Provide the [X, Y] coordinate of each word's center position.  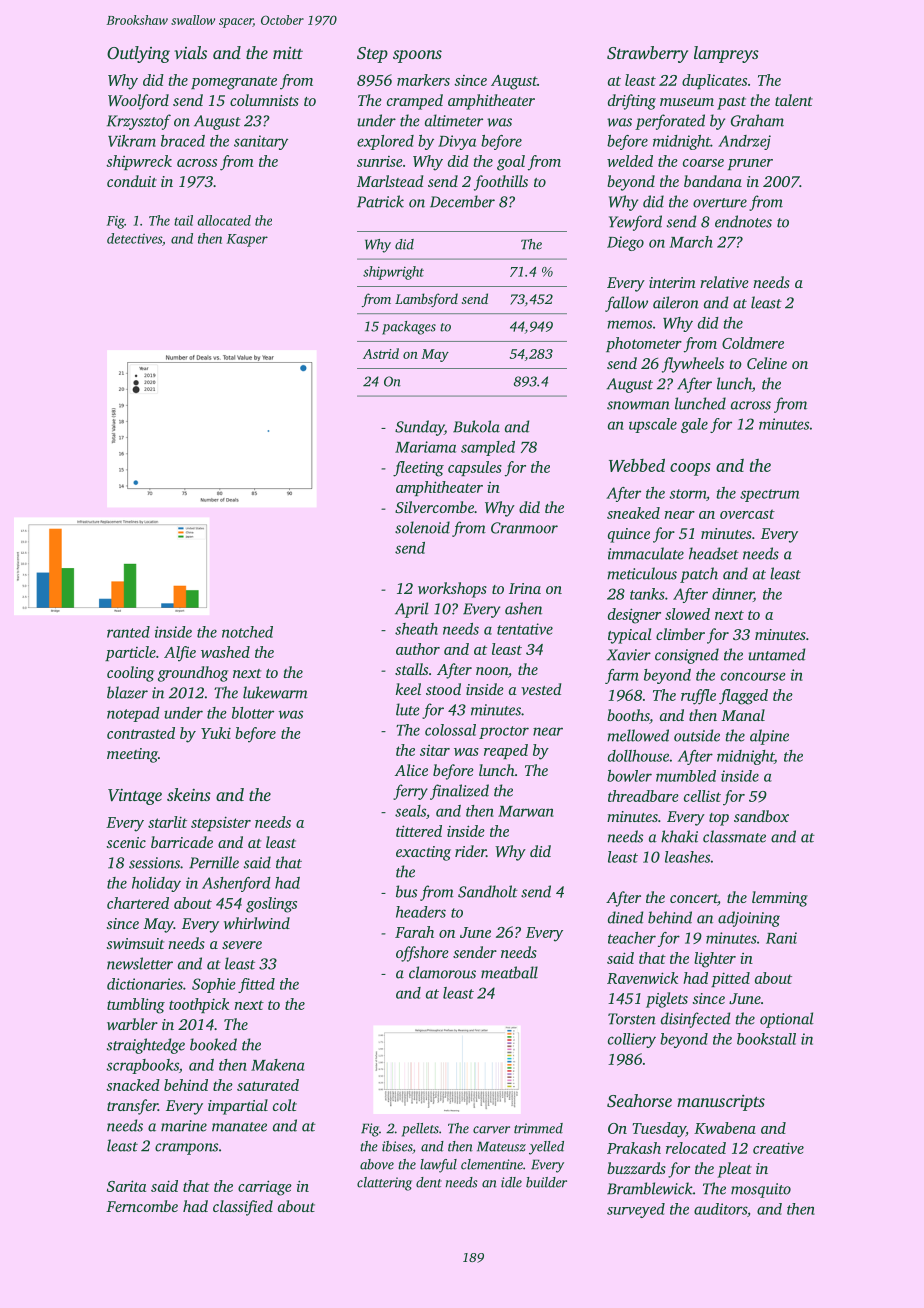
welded [630, 161]
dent [429, 1182]
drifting [632, 102]
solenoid [422, 527]
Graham [757, 120]
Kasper [247, 240]
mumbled [686, 776]
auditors [720, 1209]
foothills [501, 183]
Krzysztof [139, 122]
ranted [128, 632]
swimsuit [135, 943]
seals [410, 811]
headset [714, 553]
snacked [133, 1085]
